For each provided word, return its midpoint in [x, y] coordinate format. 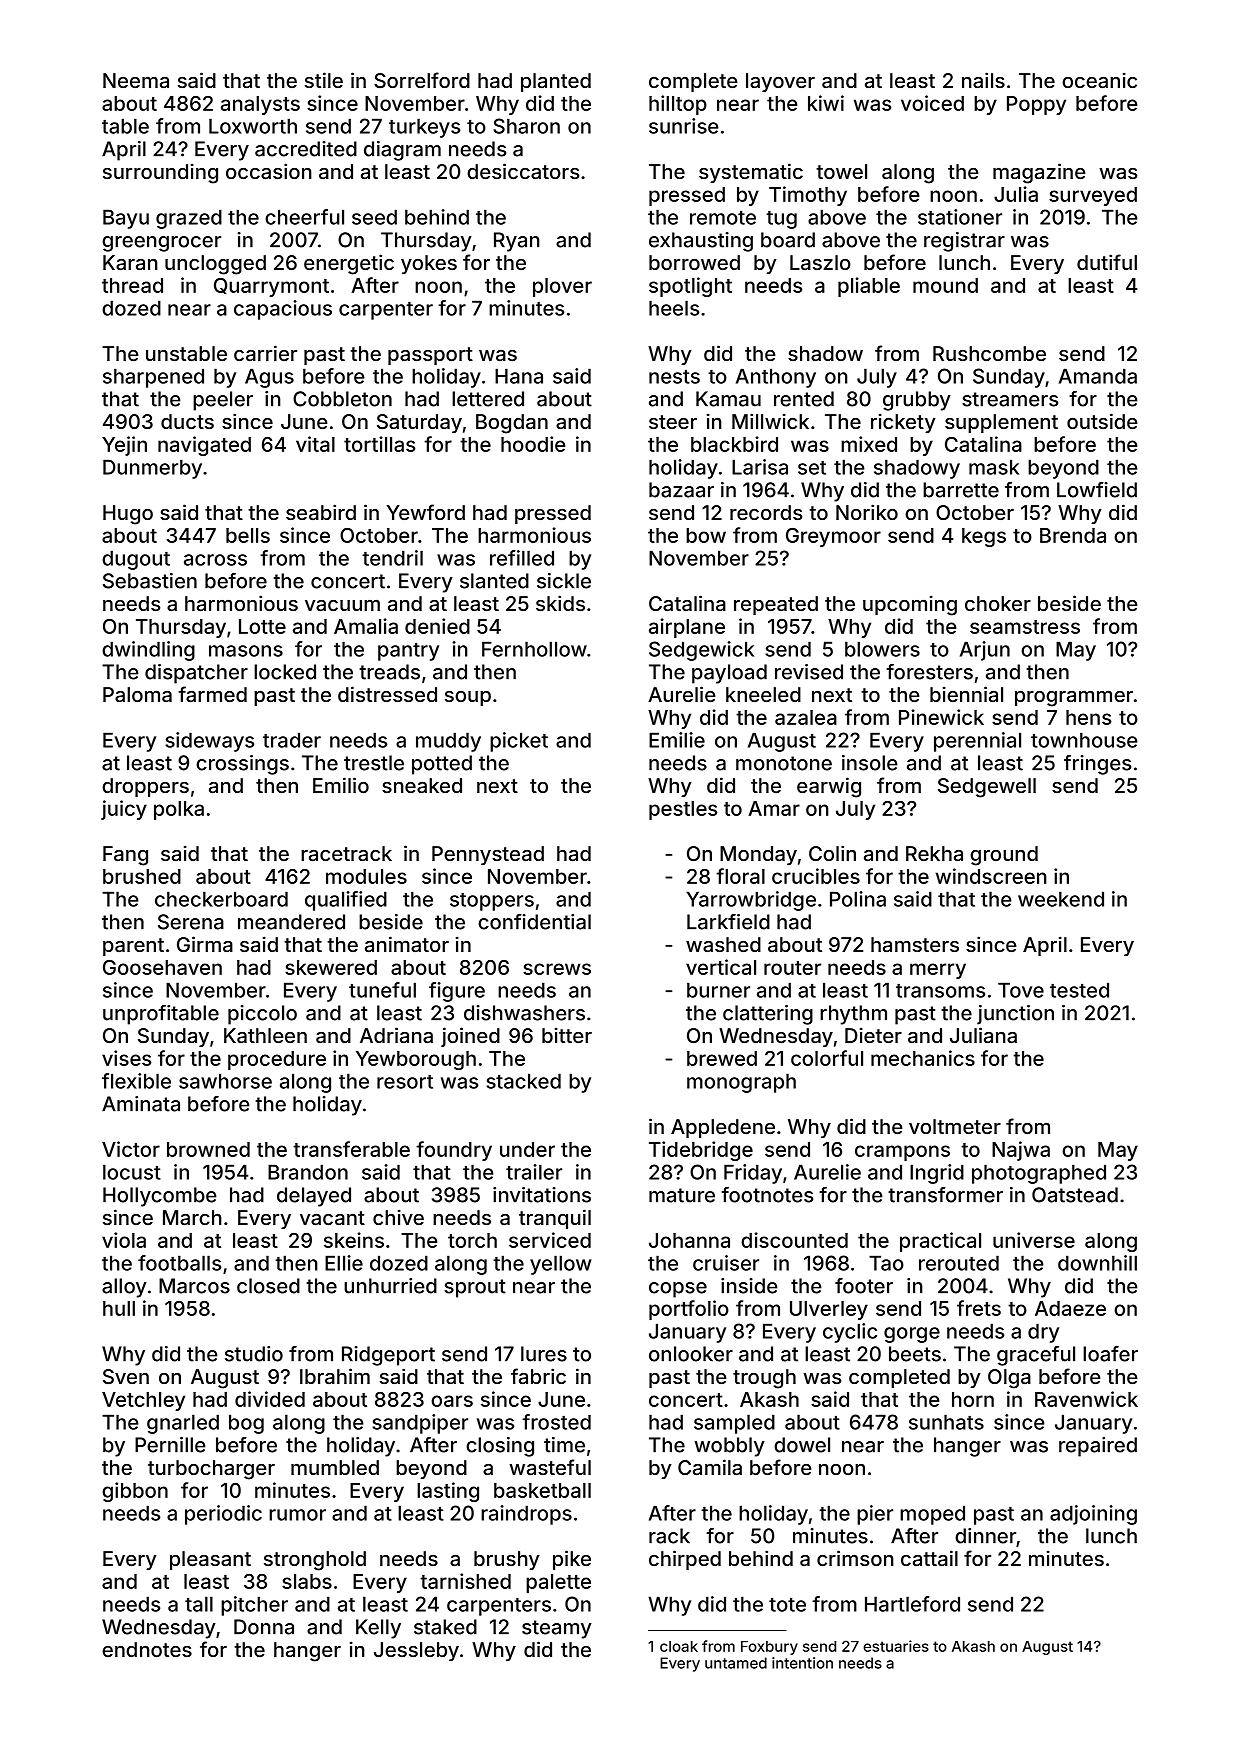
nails [983, 80]
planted [556, 82]
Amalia [366, 626]
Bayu [126, 219]
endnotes [147, 1649]
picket [519, 742]
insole [870, 763]
